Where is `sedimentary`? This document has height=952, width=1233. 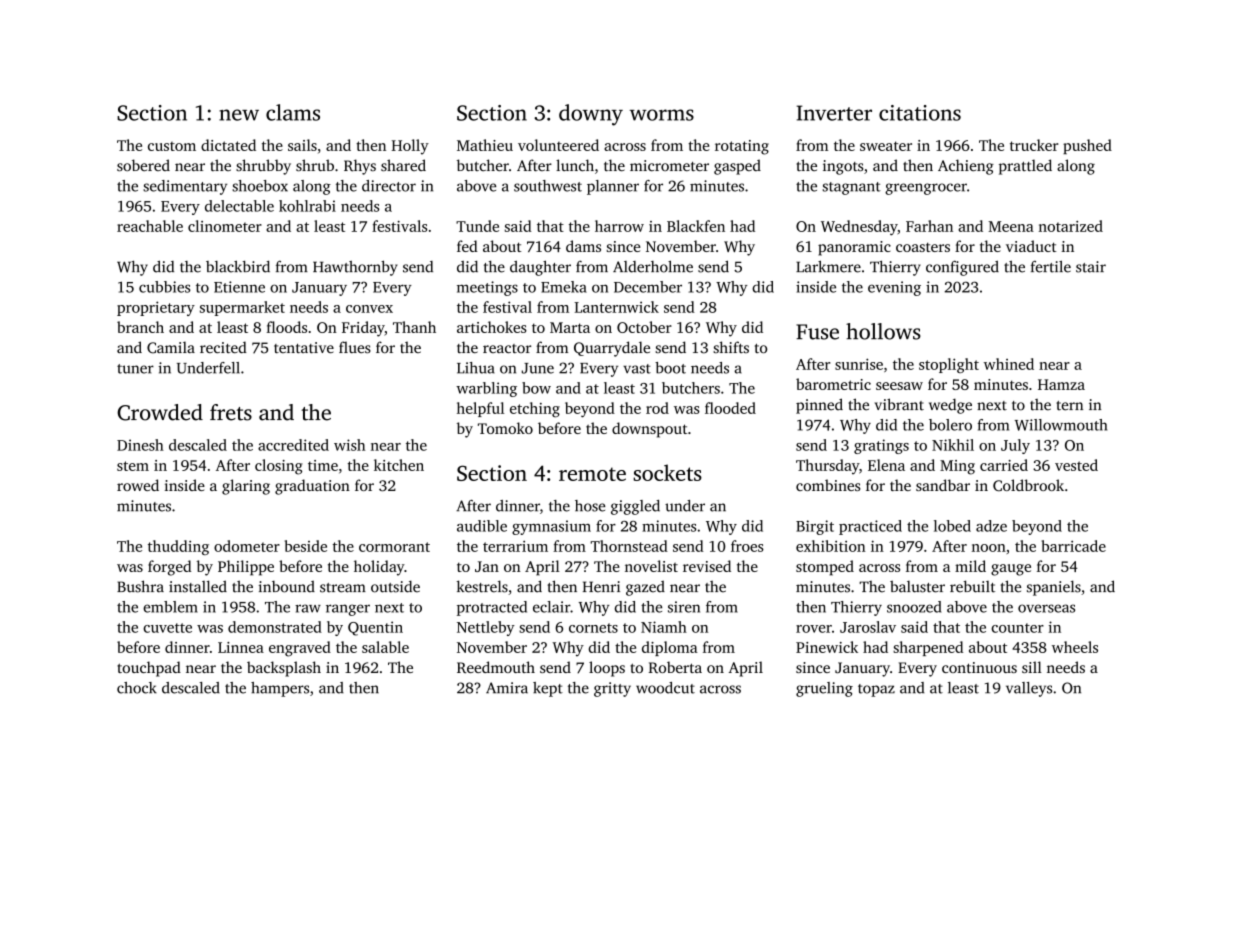 sedimentary is located at coordinates (185, 187).
